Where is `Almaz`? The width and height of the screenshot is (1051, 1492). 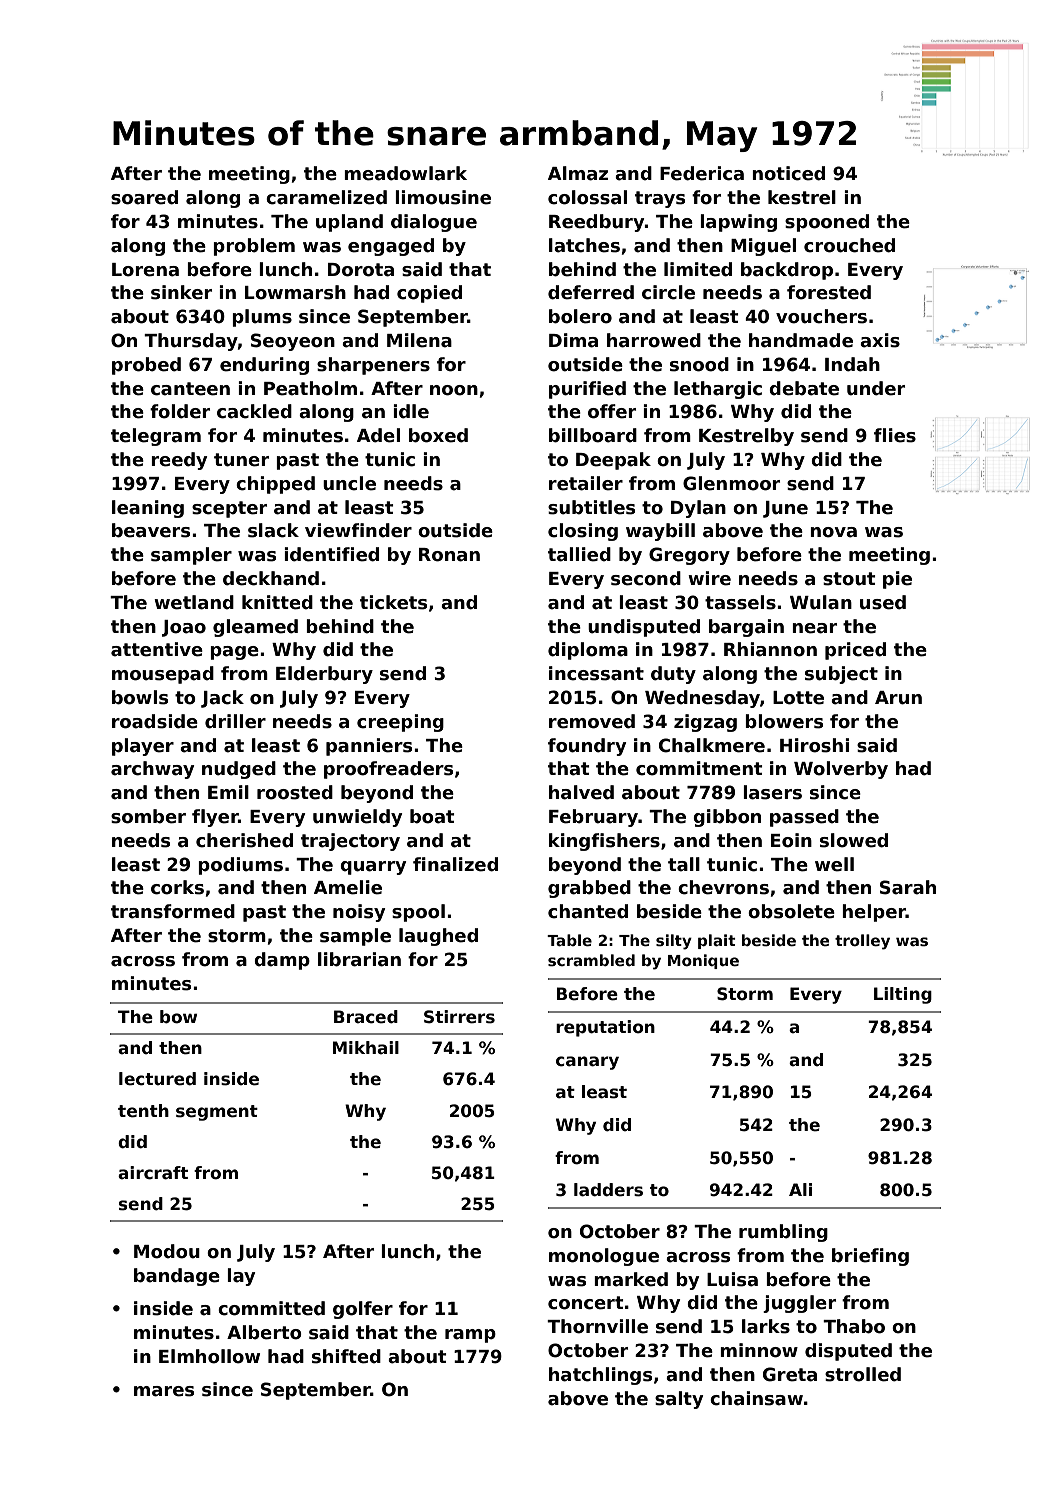 Almaz is located at coordinates (578, 173).
